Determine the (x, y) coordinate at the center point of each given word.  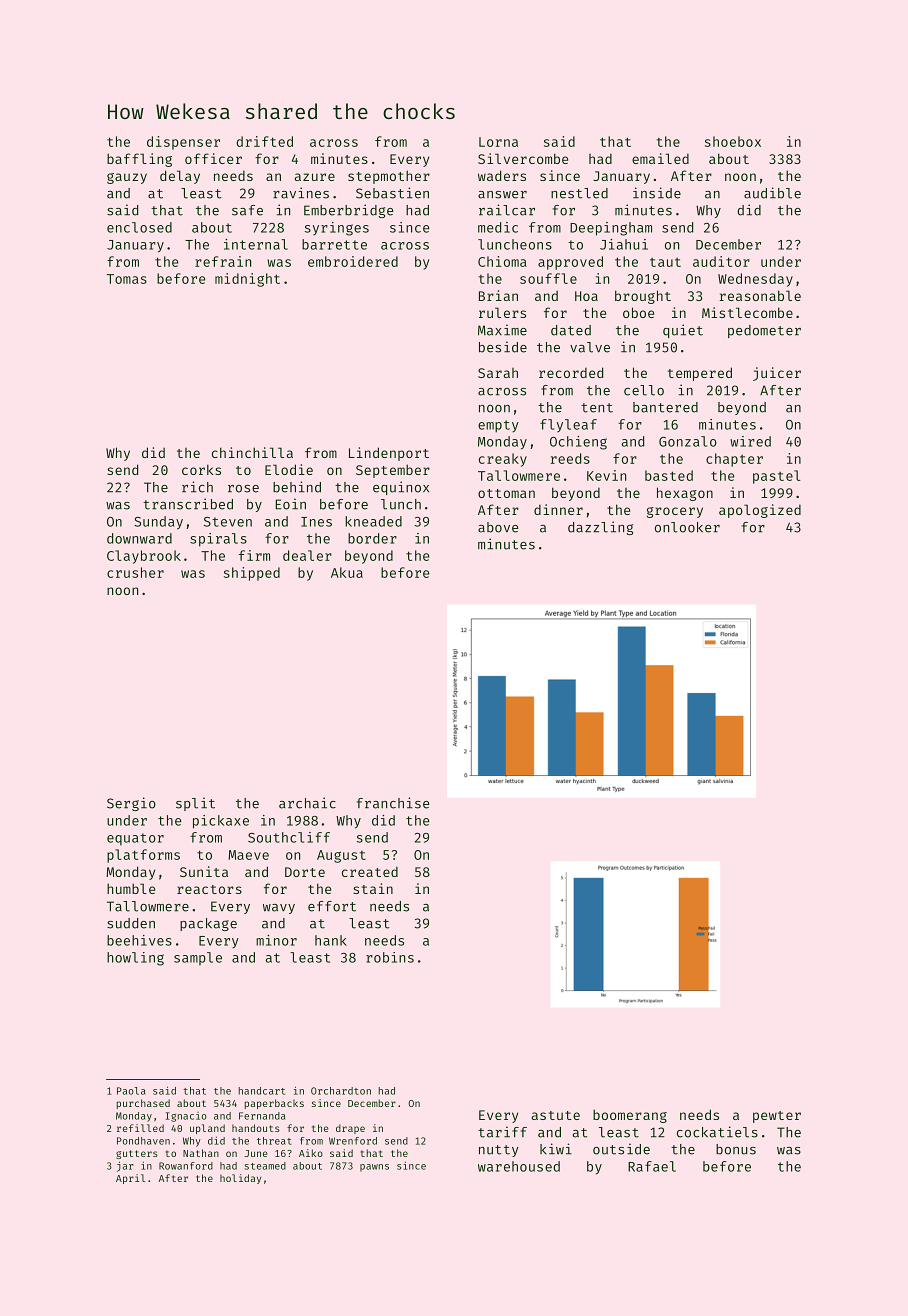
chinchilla (252, 452)
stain (373, 888)
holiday (240, 1179)
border (372, 538)
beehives (139, 940)
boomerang (630, 1116)
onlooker (687, 527)
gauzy (127, 178)
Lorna (498, 142)
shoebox (733, 141)
